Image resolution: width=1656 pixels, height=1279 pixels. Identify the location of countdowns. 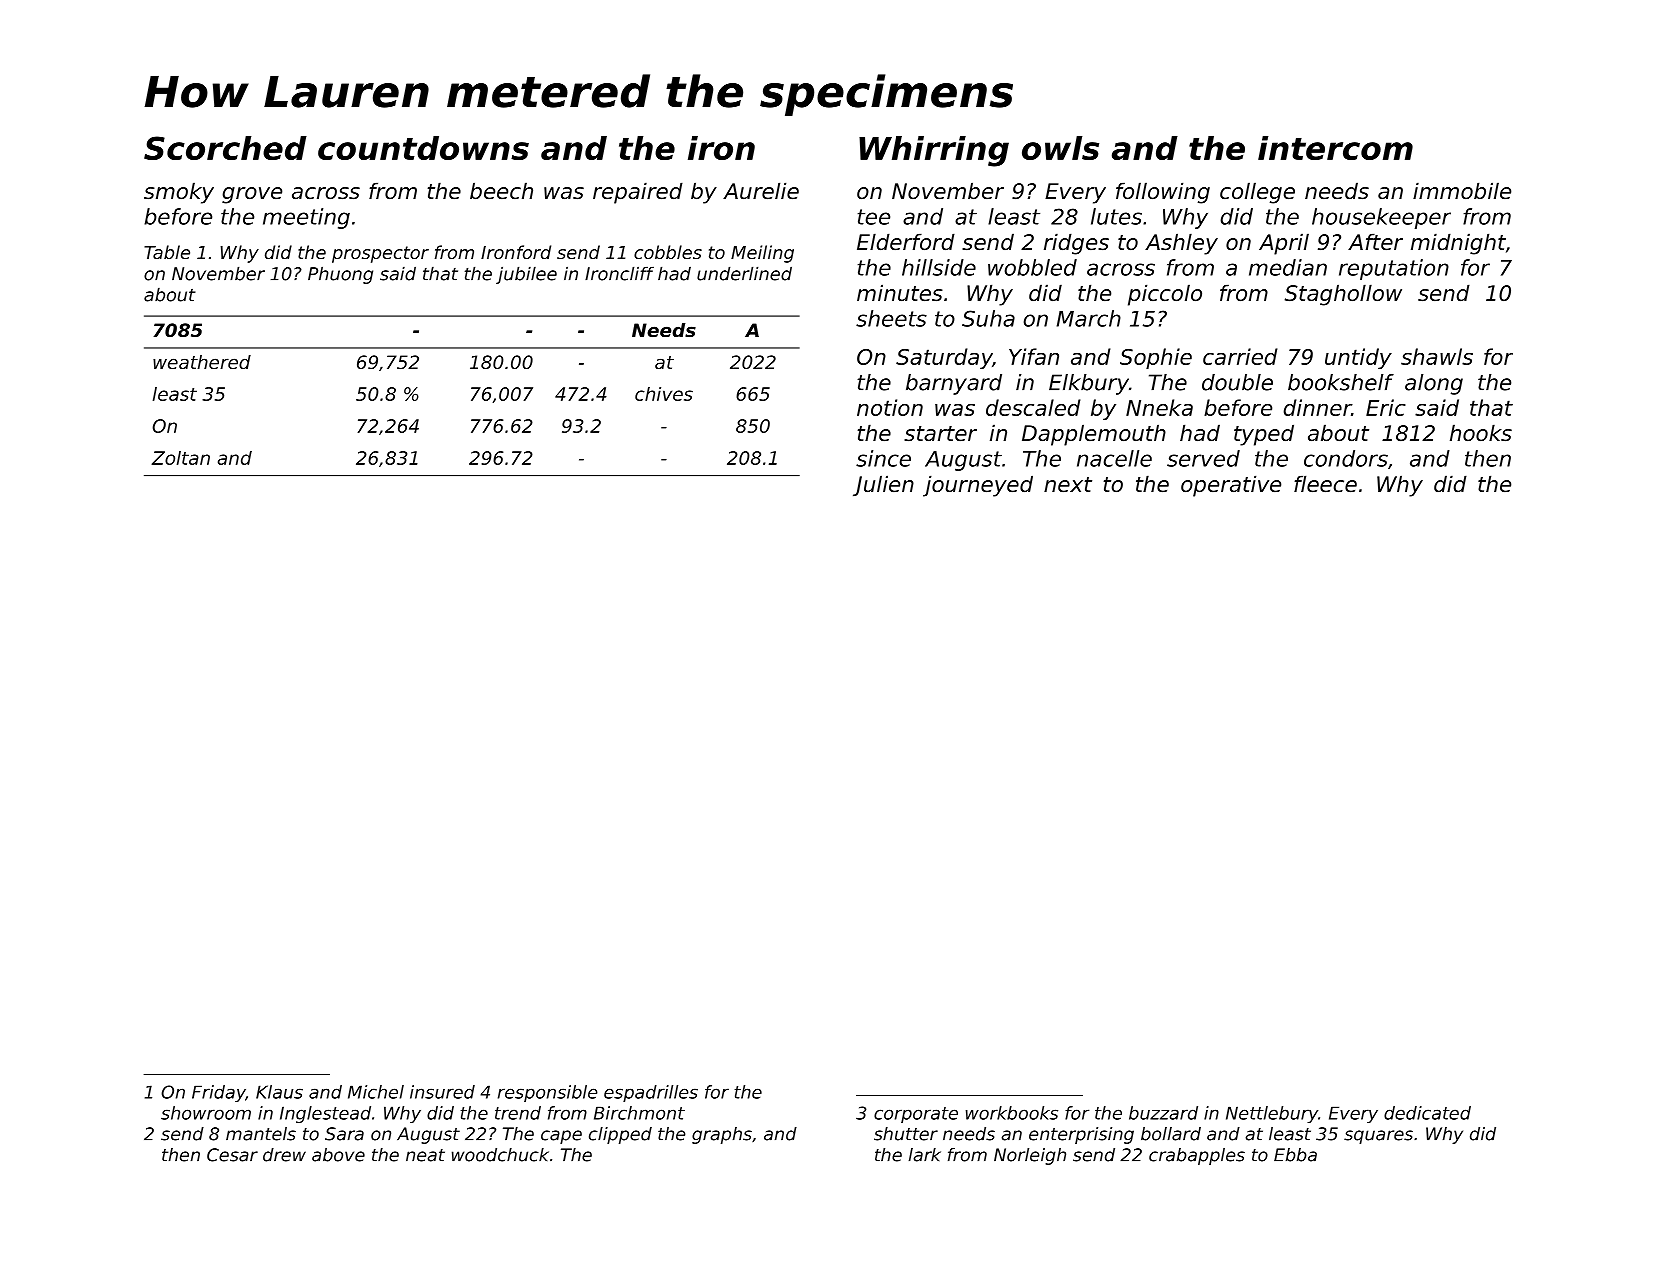
(423, 148).
